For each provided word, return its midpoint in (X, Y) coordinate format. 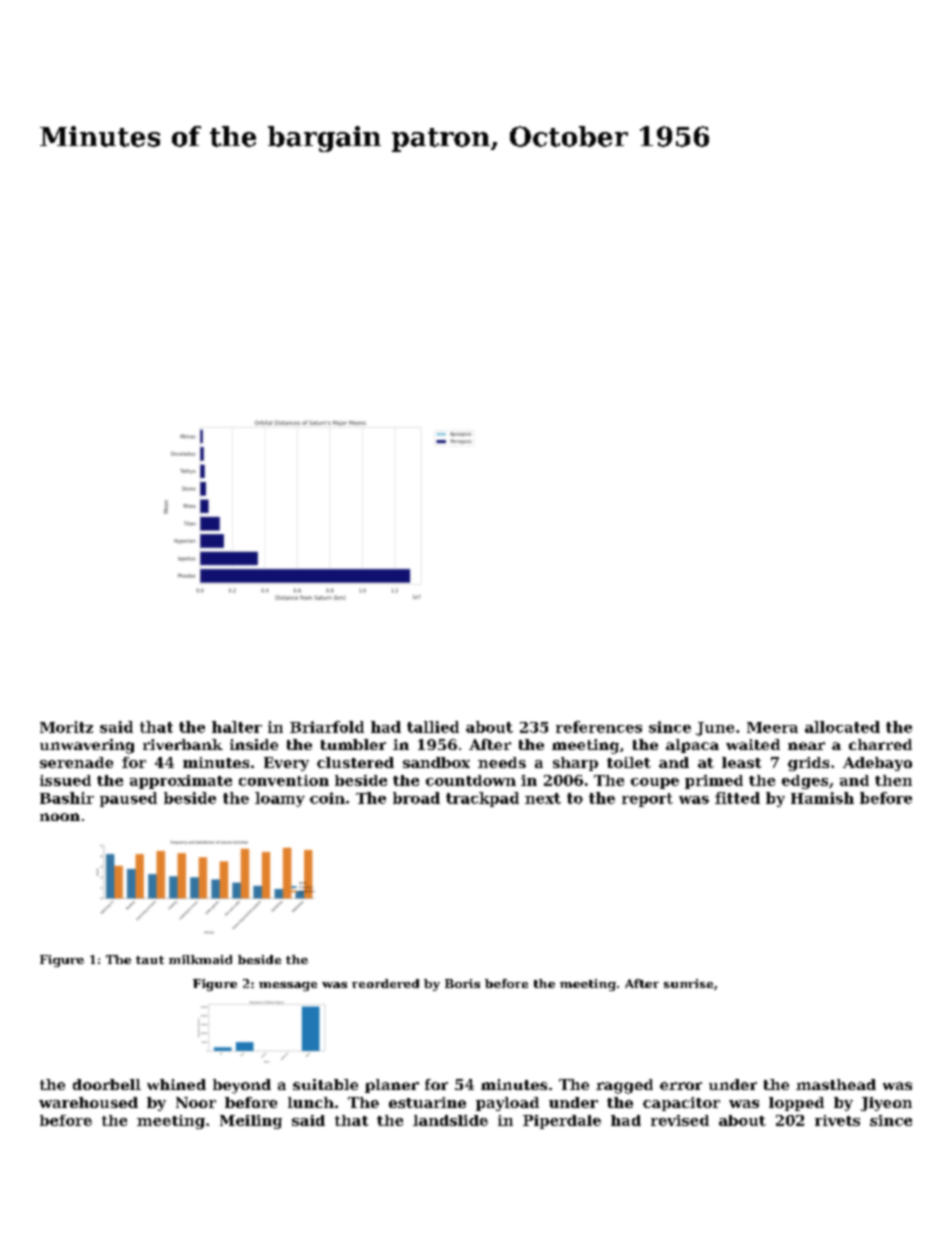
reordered (385, 983)
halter (237, 727)
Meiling (251, 1122)
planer (392, 1086)
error (681, 1086)
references (599, 727)
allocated (842, 727)
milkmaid (200, 959)
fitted (737, 798)
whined (176, 1084)
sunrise (688, 983)
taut (150, 960)
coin (327, 798)
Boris (462, 983)
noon (60, 817)
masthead (836, 1084)
